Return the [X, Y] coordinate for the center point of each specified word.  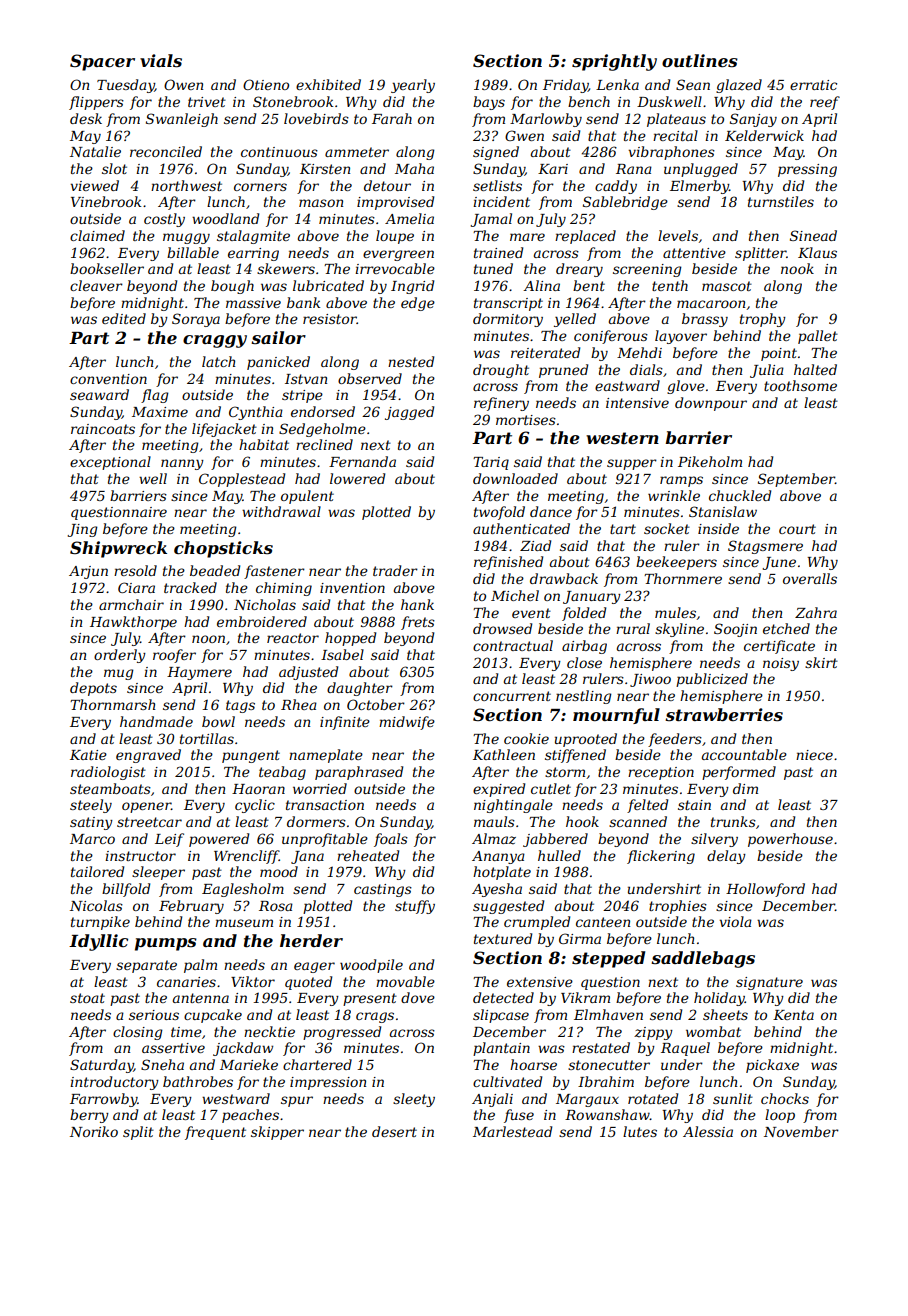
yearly [413, 86]
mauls [494, 821]
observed [370, 378]
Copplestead [242, 480]
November [801, 1131]
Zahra [816, 612]
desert [394, 1131]
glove [686, 387]
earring [253, 254]
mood [279, 871]
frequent [215, 1133]
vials [161, 61]
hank [417, 604]
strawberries [724, 715]
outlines [700, 61]
